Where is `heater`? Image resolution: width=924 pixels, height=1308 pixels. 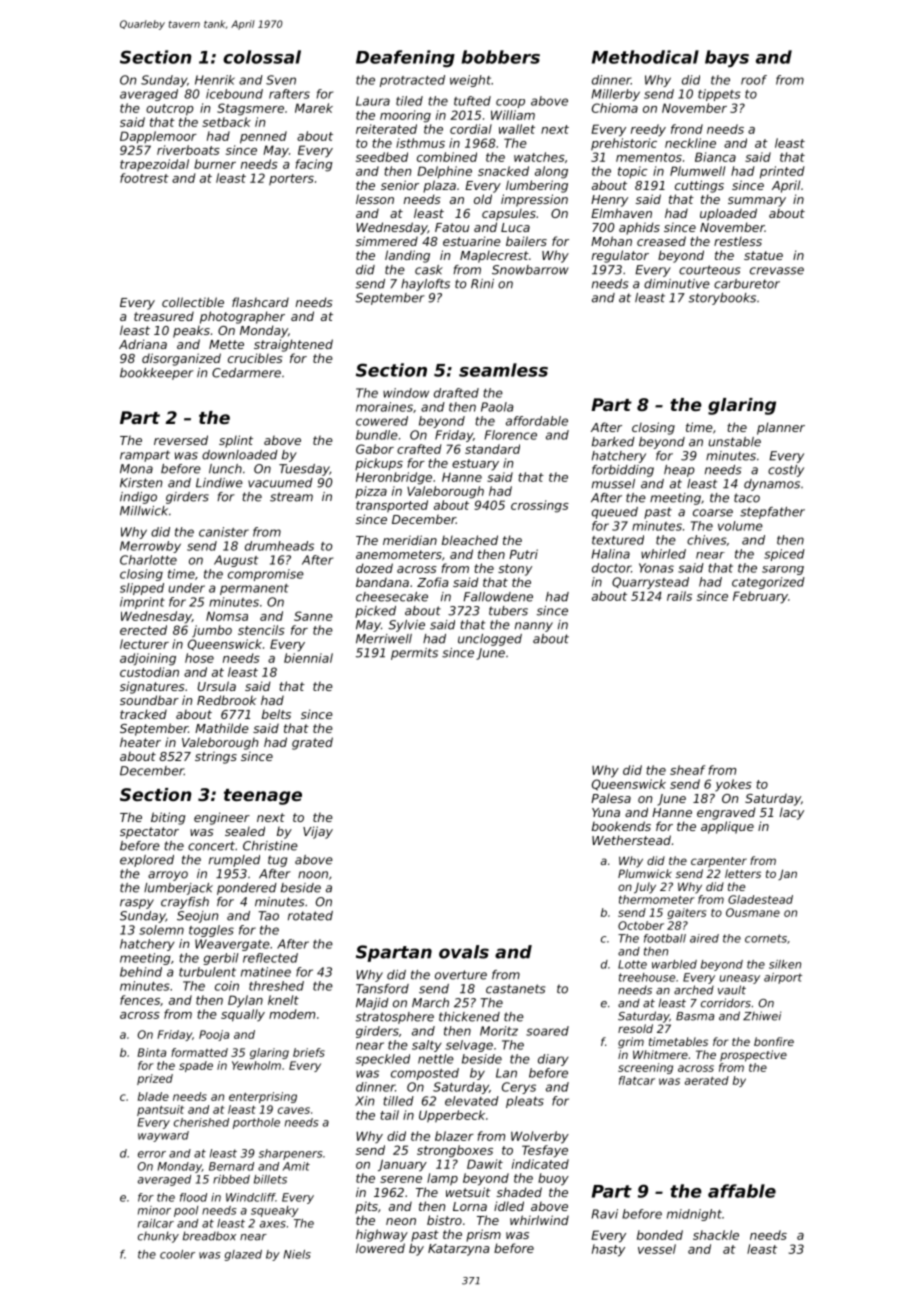
heater is located at coordinates (140, 742).
